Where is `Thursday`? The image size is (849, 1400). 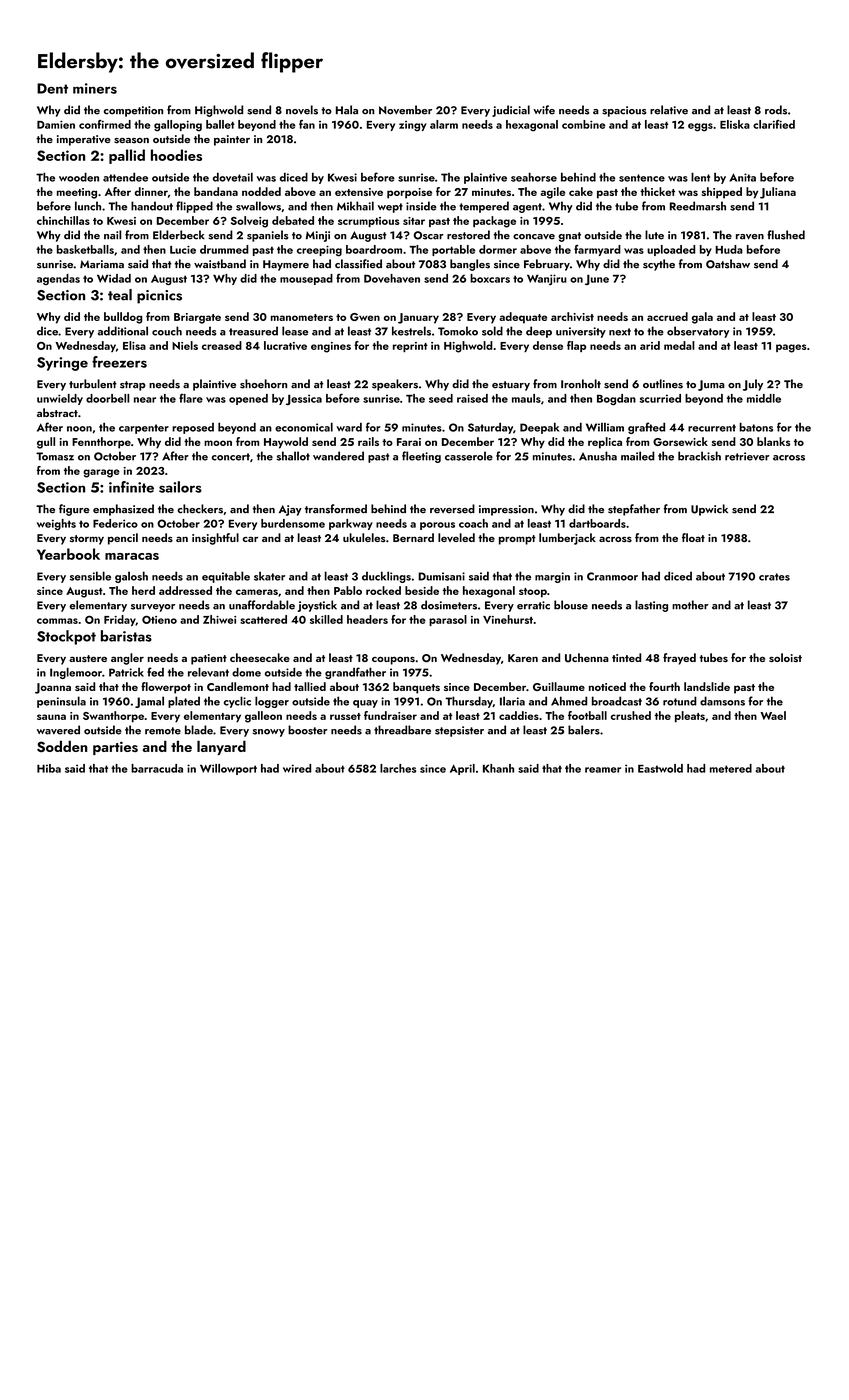
Thursday is located at coordinates (469, 702).
